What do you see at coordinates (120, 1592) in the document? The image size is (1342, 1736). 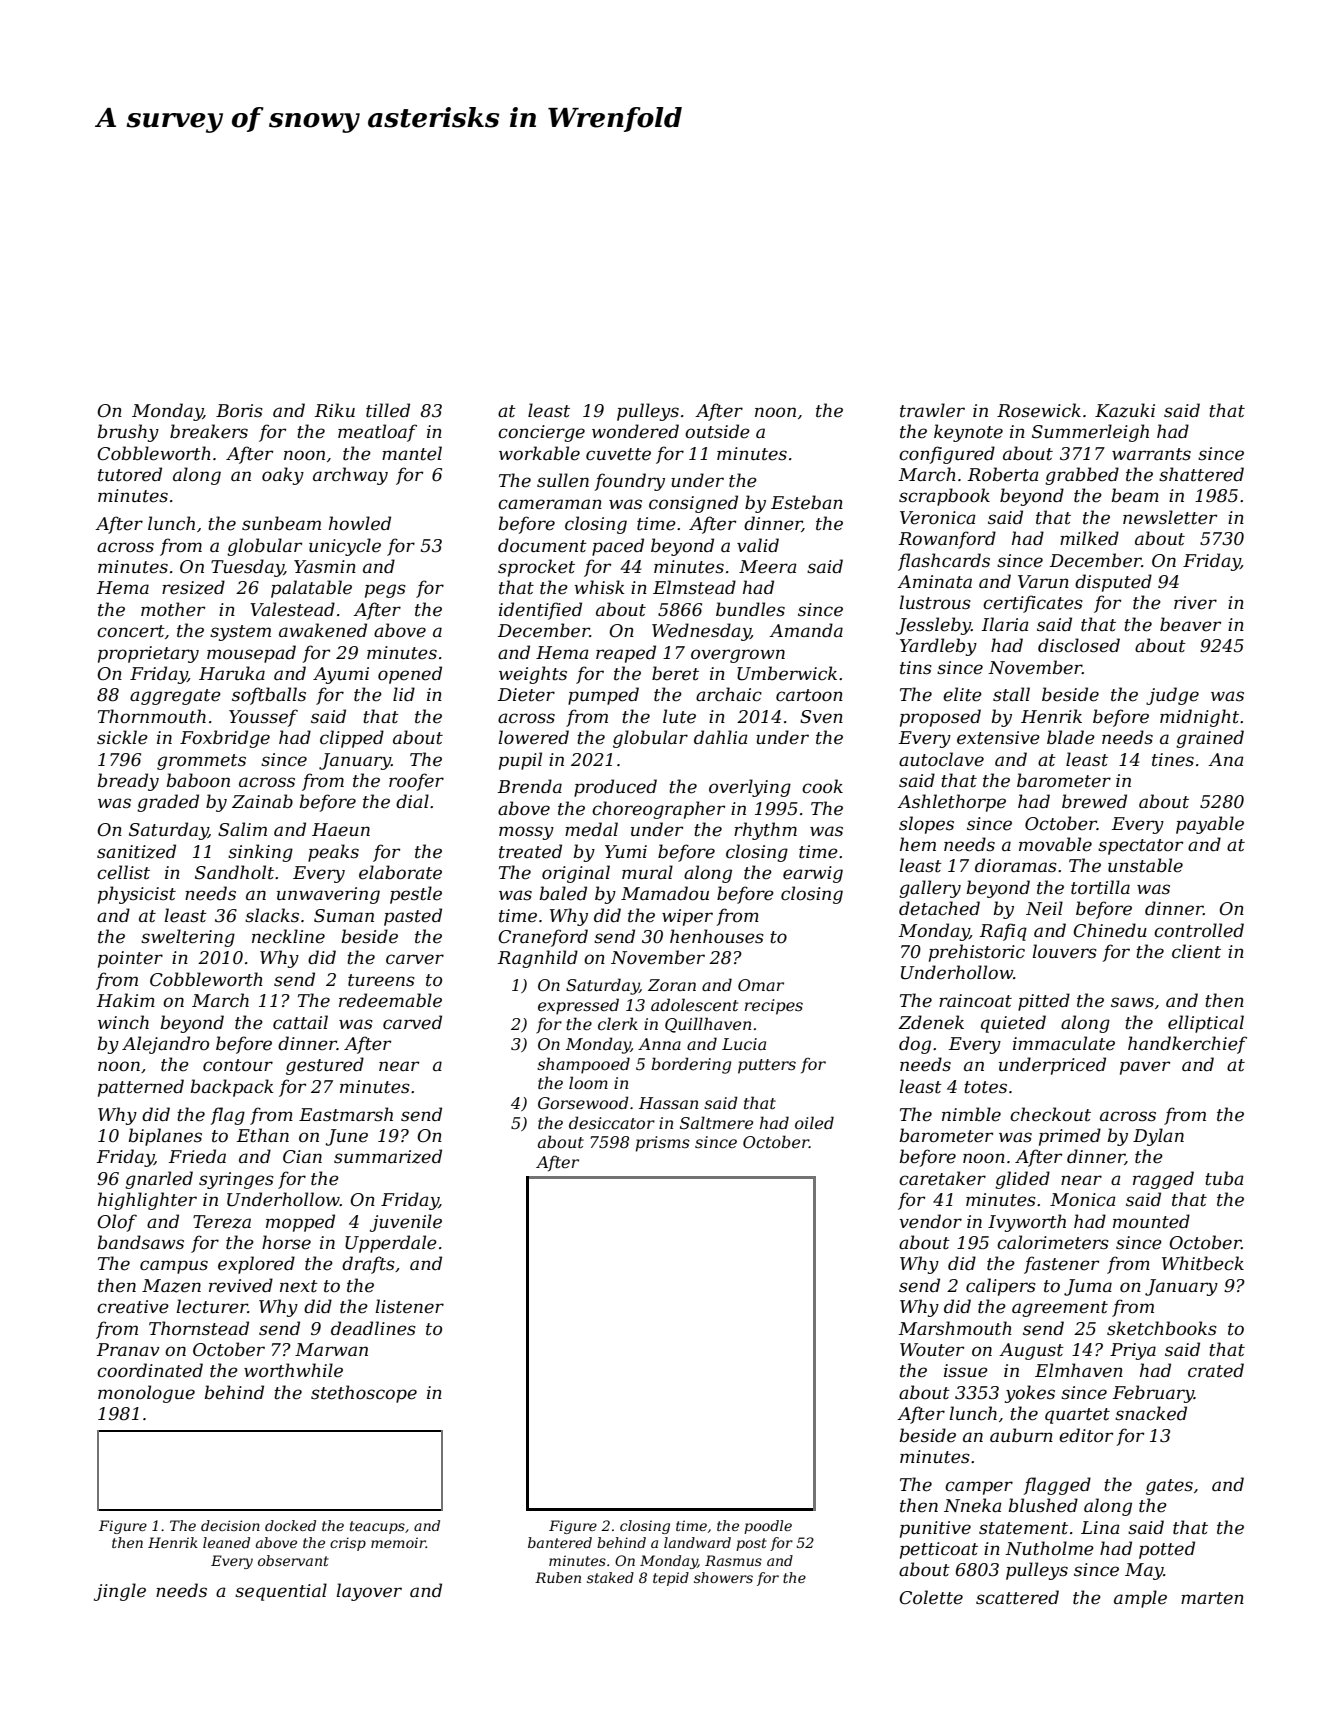 I see `jingle` at bounding box center [120, 1592].
